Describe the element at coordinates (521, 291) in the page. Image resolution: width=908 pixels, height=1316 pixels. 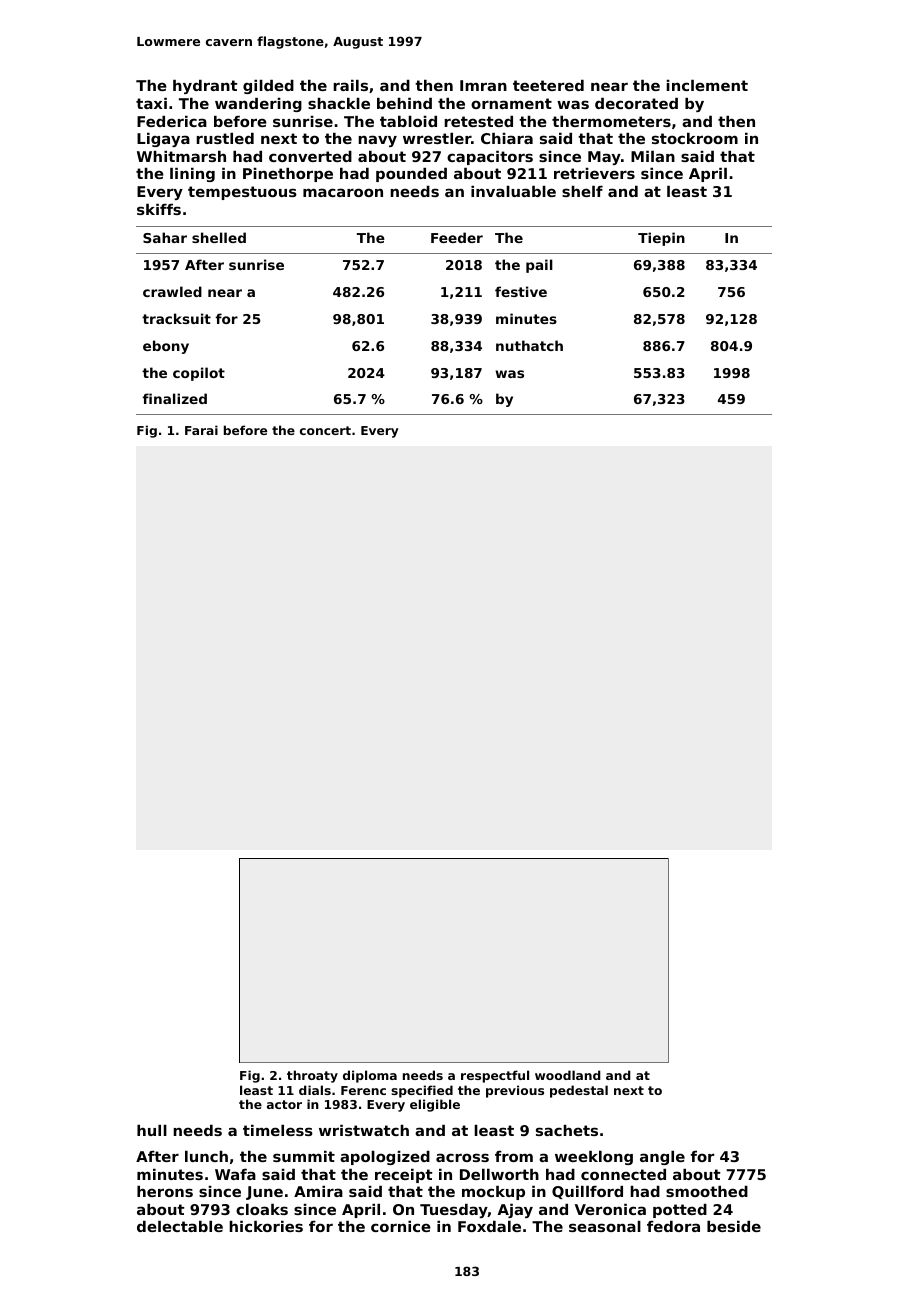
I see `festive` at that location.
